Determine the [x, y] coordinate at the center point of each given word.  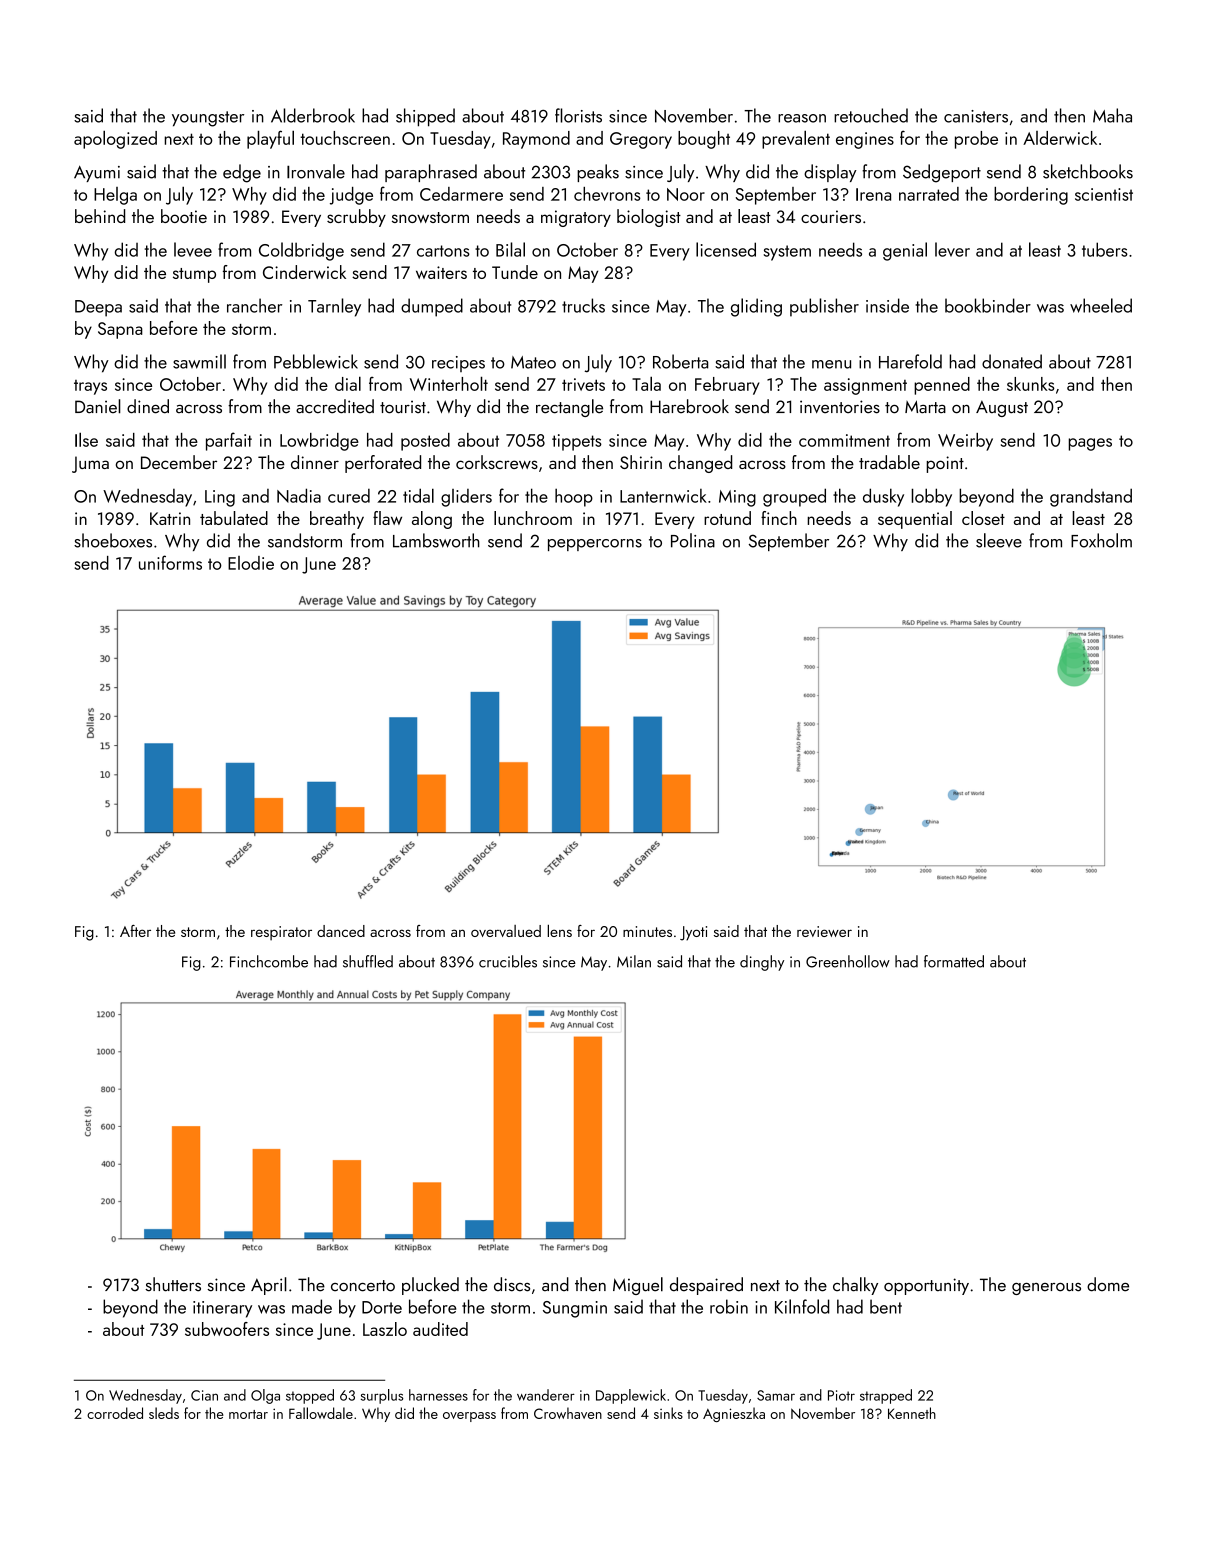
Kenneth [912, 1413]
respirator [281, 933]
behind [100, 216]
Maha [1112, 115]
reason [802, 118]
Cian [204, 1395]
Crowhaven [568, 1413]
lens [559, 930]
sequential [915, 520]
